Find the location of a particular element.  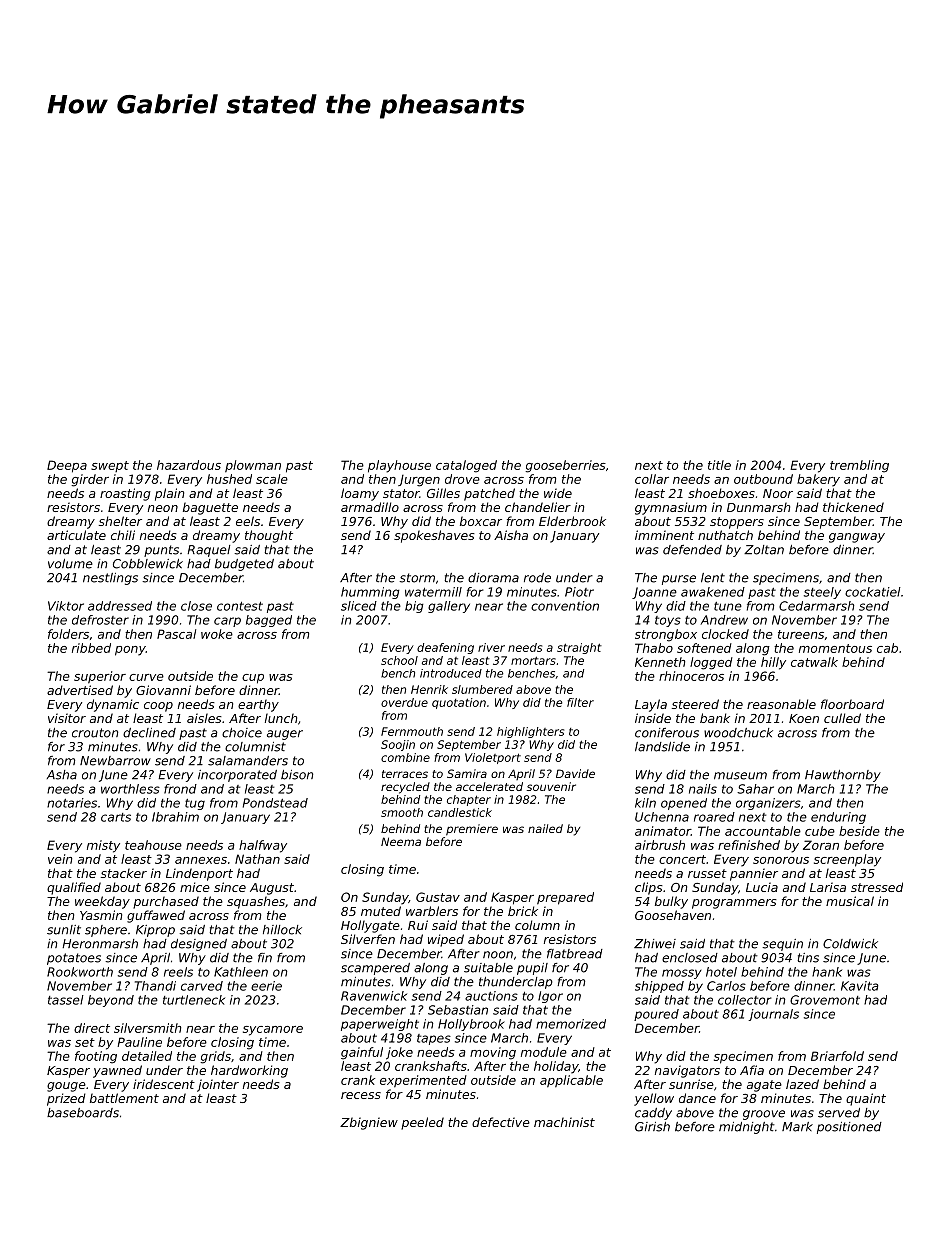

Violetport is located at coordinates (493, 758).
